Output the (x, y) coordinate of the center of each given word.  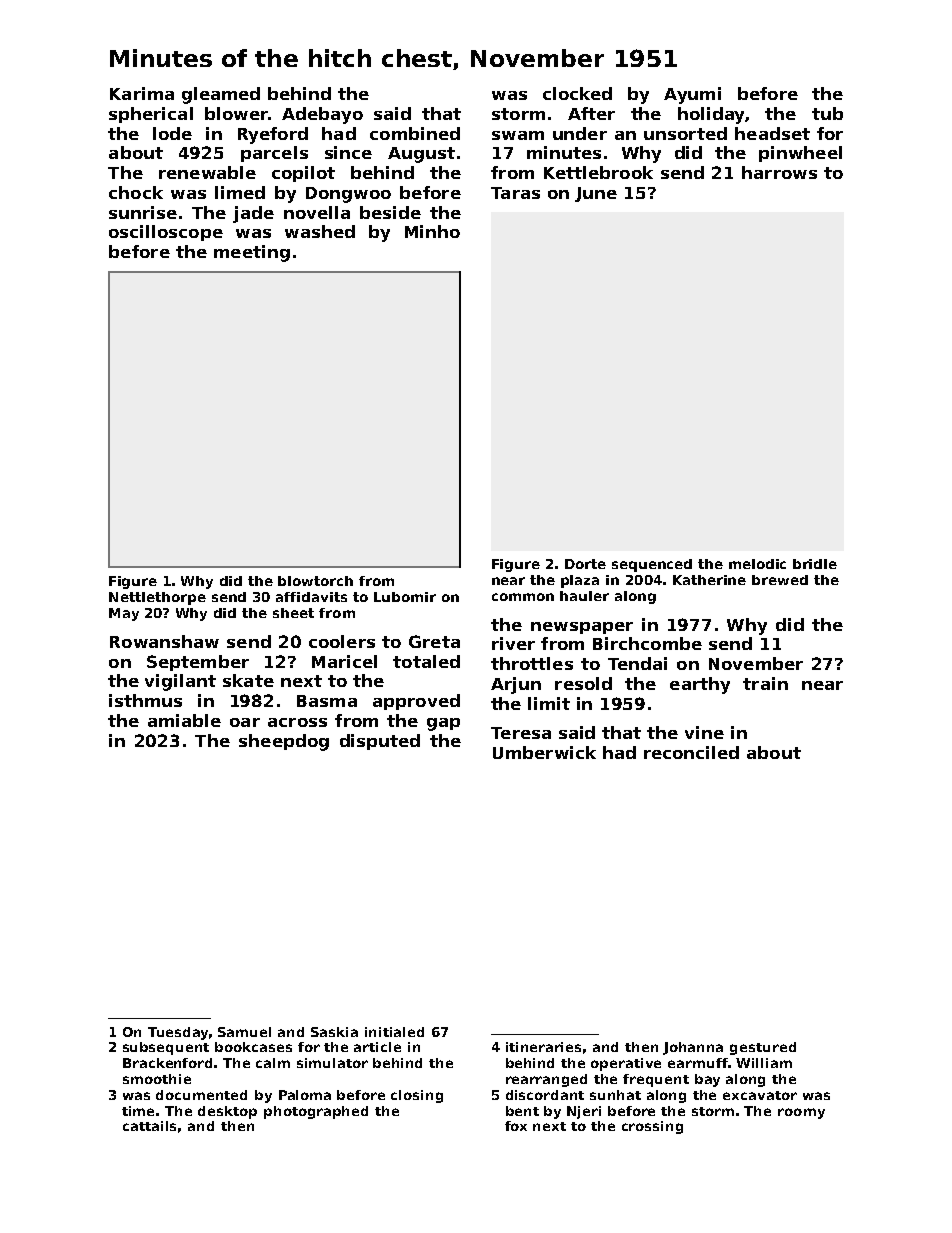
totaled (426, 661)
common (523, 597)
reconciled (691, 752)
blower (236, 113)
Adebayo (322, 115)
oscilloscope (166, 233)
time (139, 1111)
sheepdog (284, 742)
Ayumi (692, 95)
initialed (394, 1032)
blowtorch (315, 581)
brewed (780, 580)
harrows (779, 172)
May (124, 614)
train (765, 683)
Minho (432, 231)
